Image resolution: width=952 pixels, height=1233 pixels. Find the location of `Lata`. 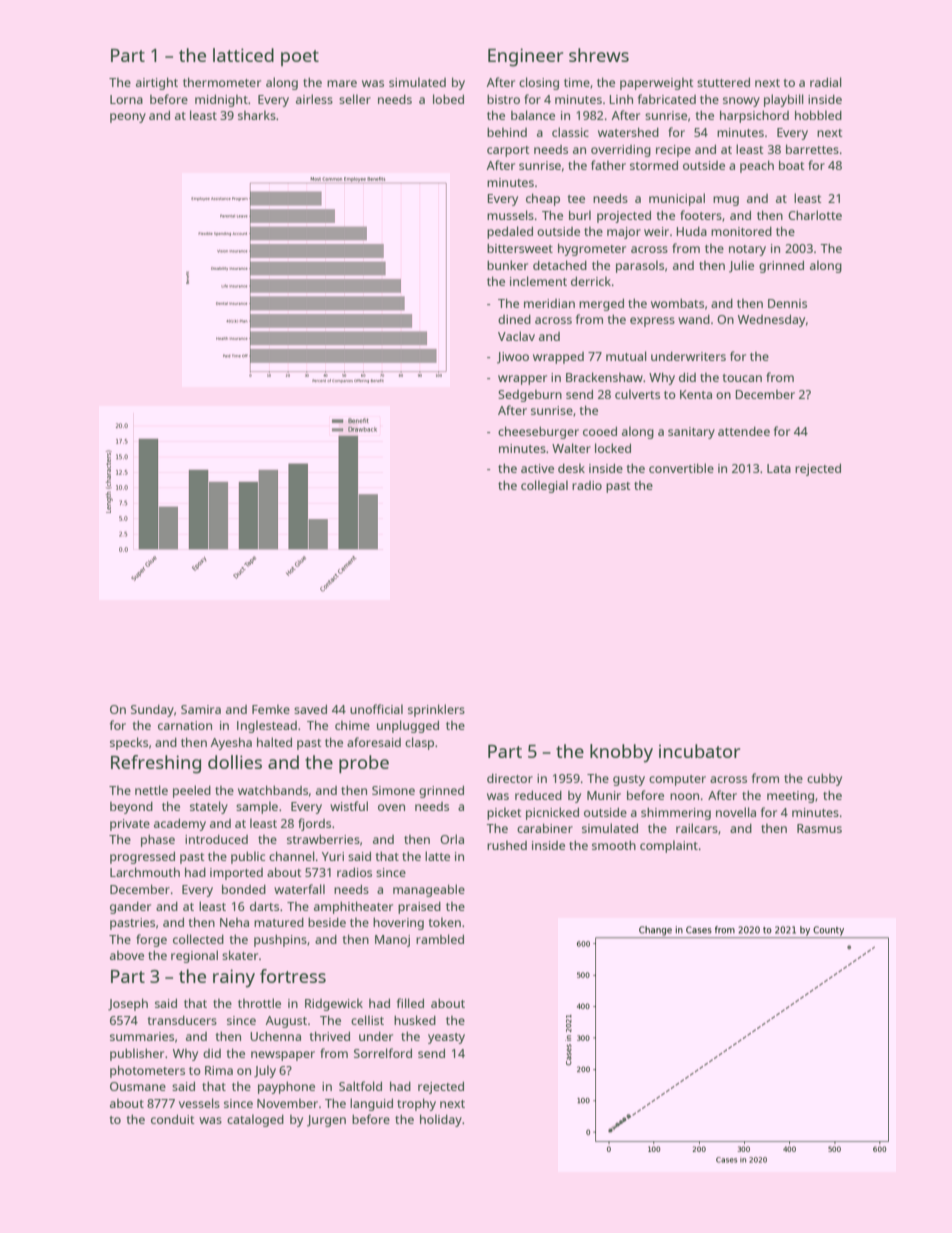

Lata is located at coordinates (779, 468).
